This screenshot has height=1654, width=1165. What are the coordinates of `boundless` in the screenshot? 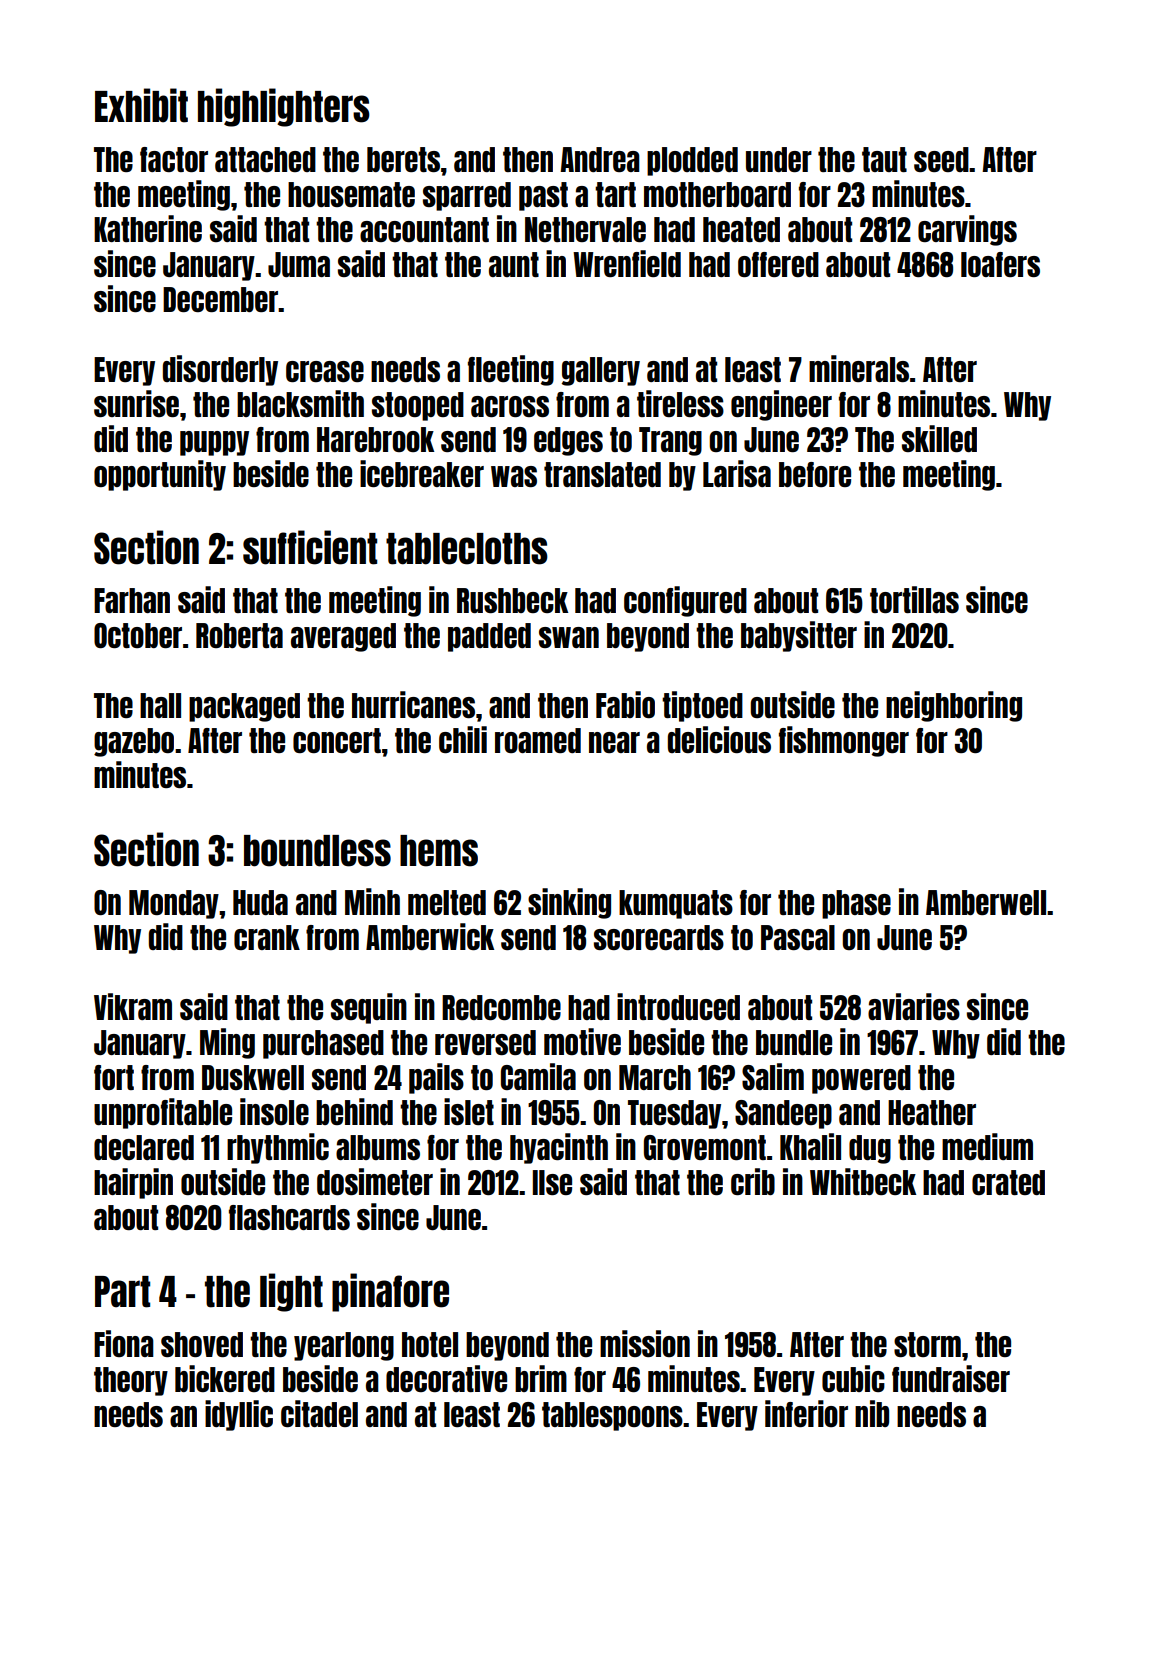 It's located at (317, 851).
